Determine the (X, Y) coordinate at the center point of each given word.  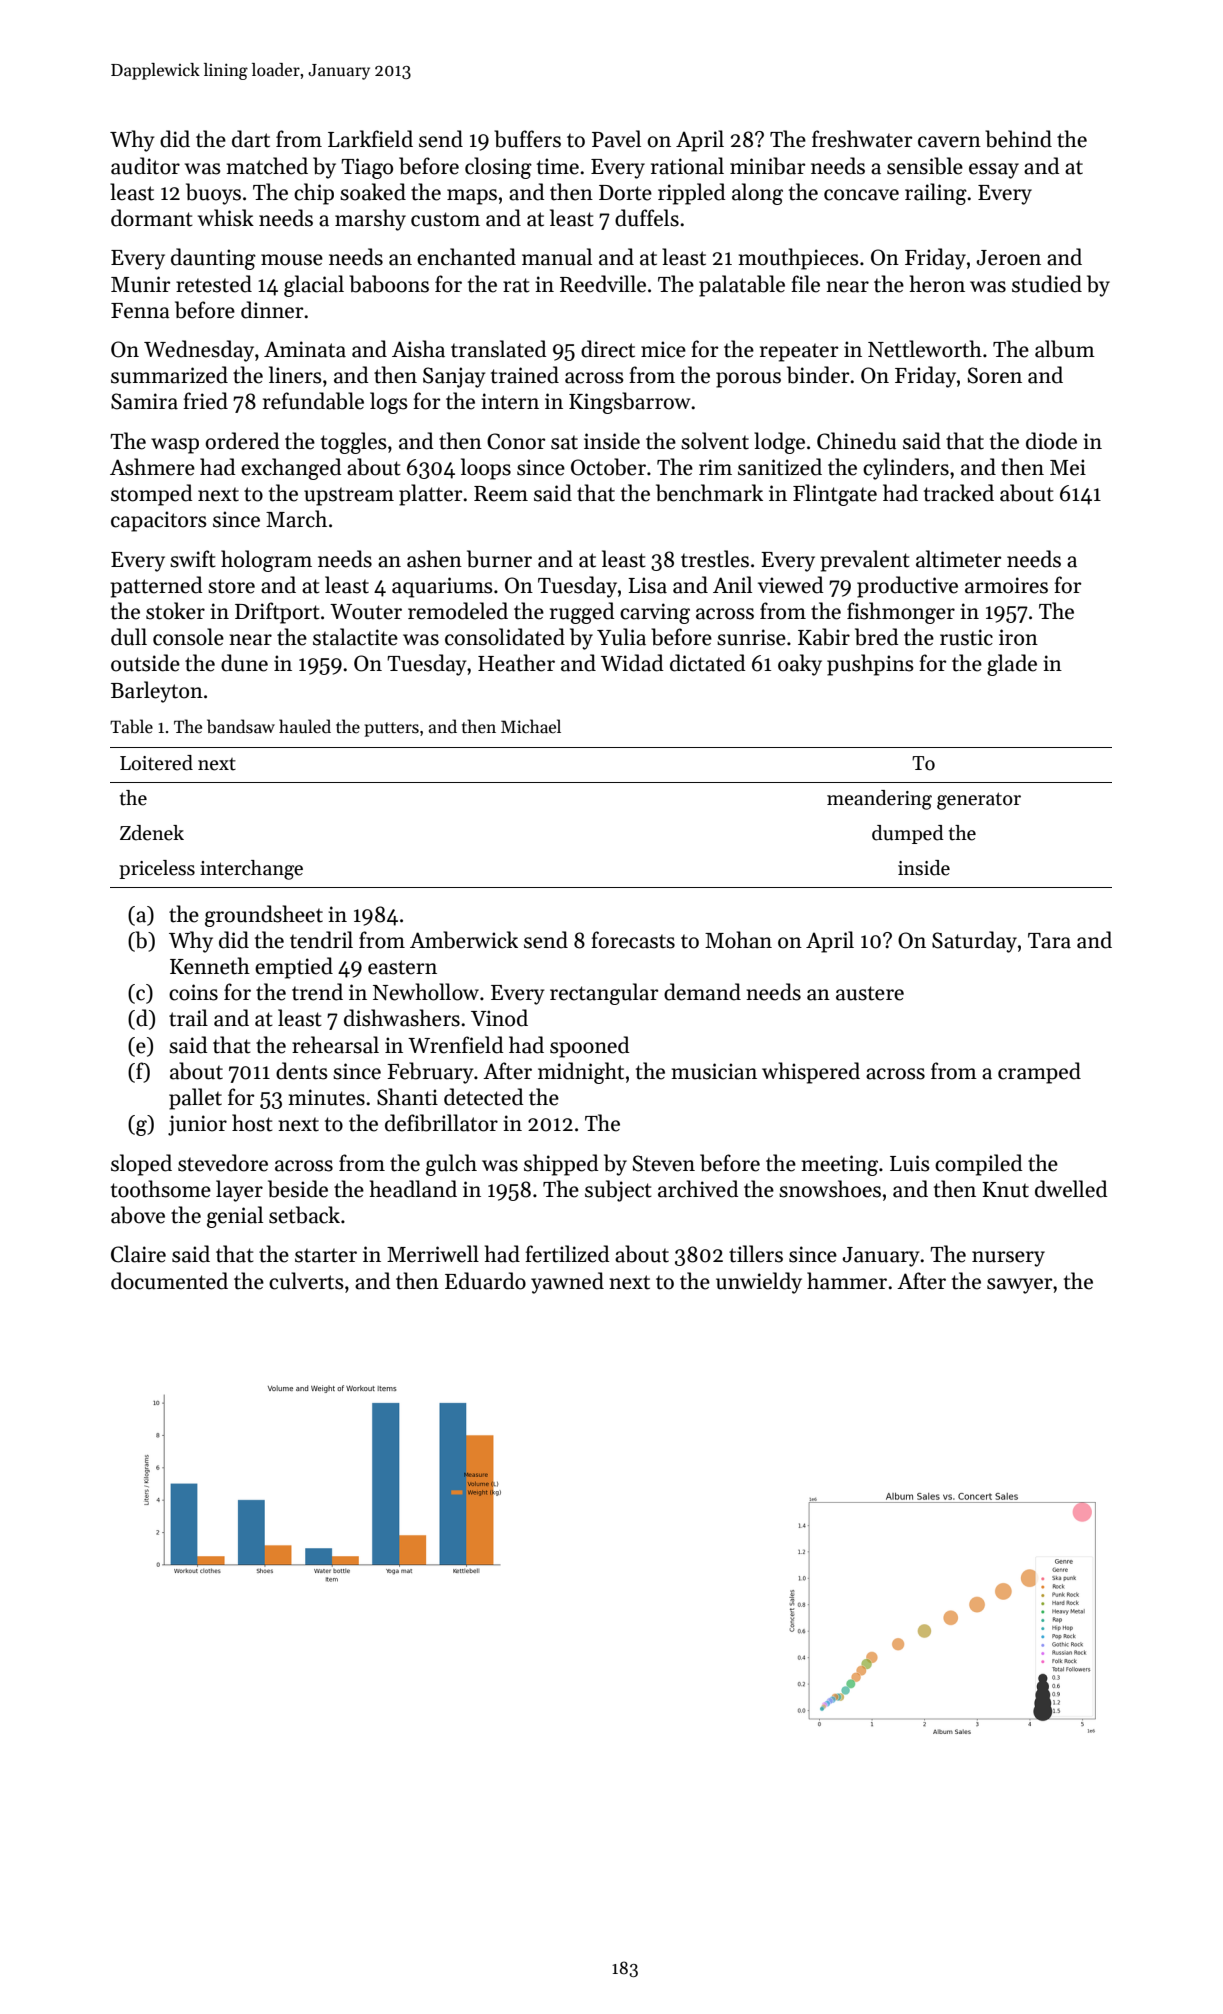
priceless (157, 869)
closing (498, 168)
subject (618, 1191)
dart (251, 139)
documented (169, 1281)
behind (1018, 139)
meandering (879, 800)
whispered (811, 1073)
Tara (1049, 941)
